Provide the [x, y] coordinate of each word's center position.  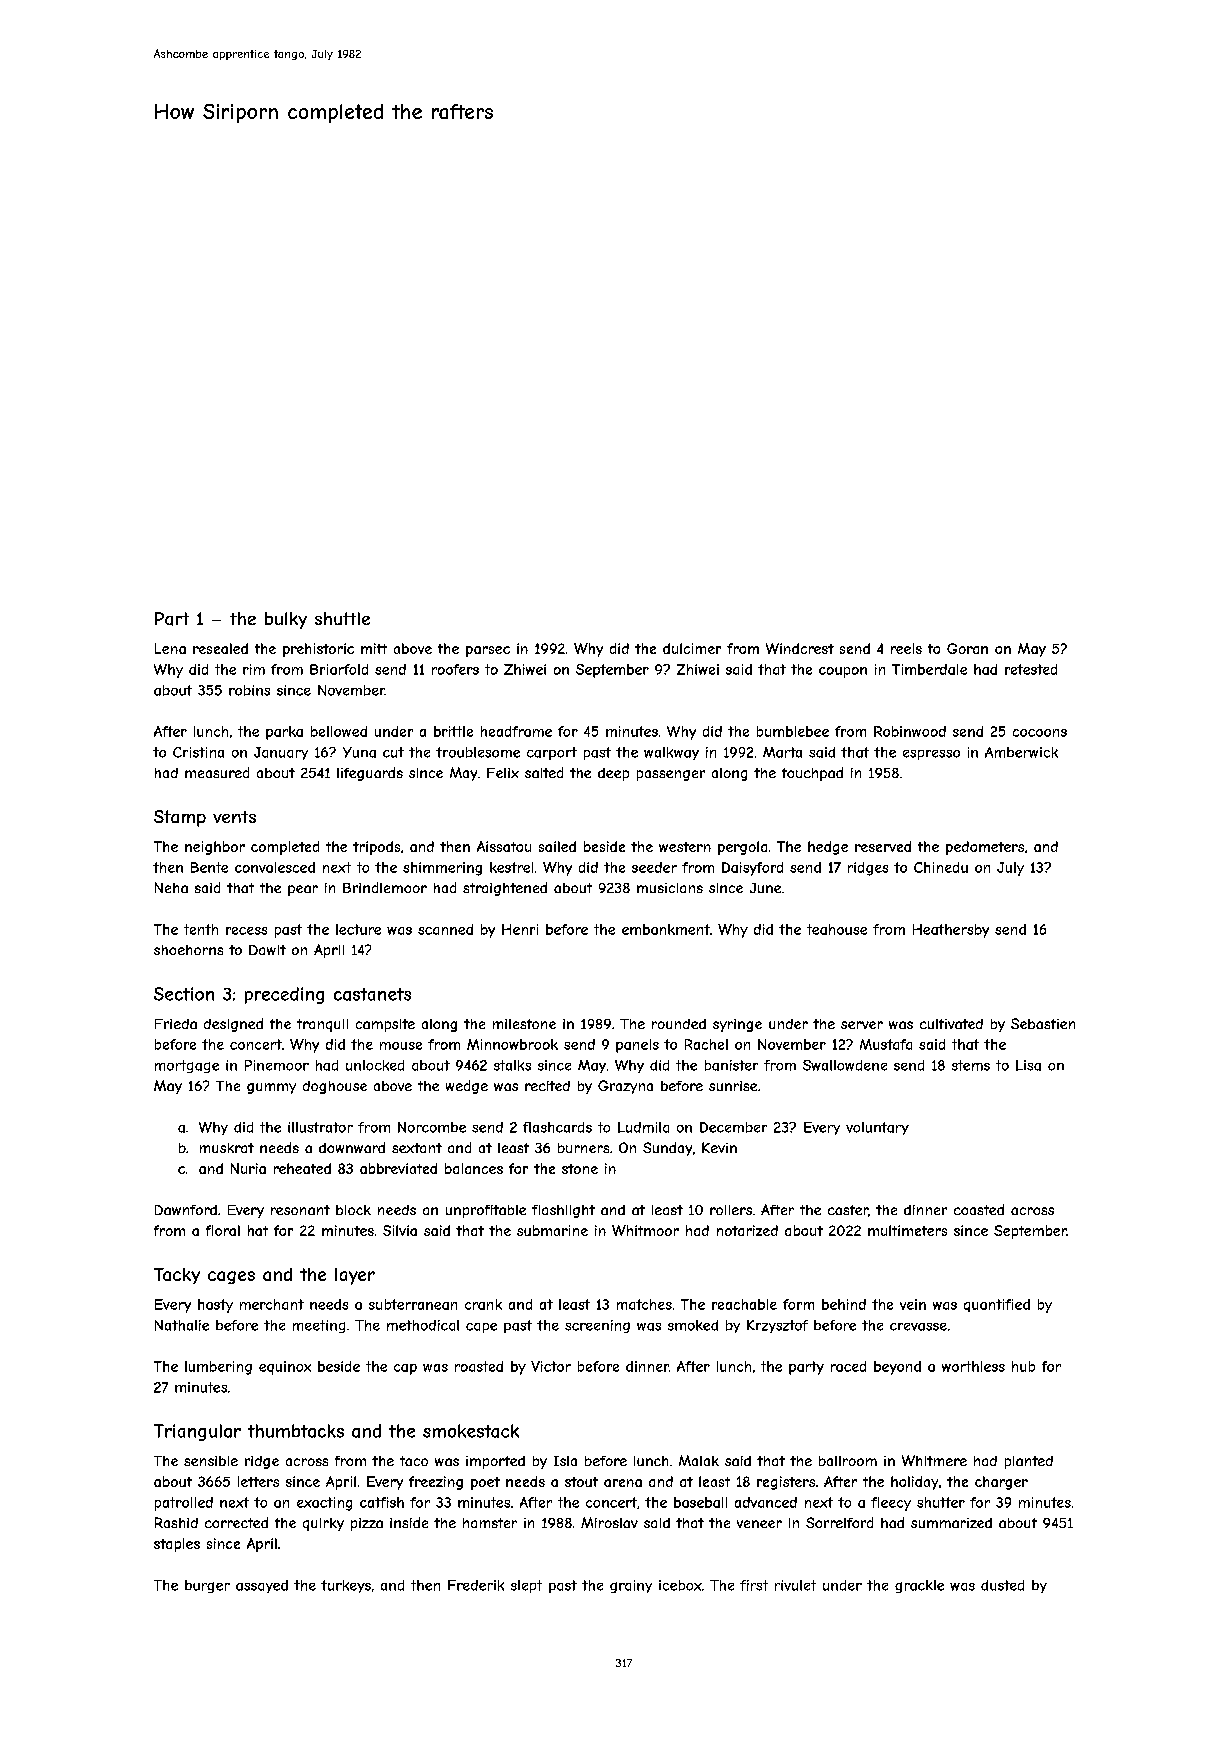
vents [234, 817]
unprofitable [486, 1211]
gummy [271, 1088]
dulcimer [692, 648]
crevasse [918, 1327]
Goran [967, 648]
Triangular [197, 1432]
